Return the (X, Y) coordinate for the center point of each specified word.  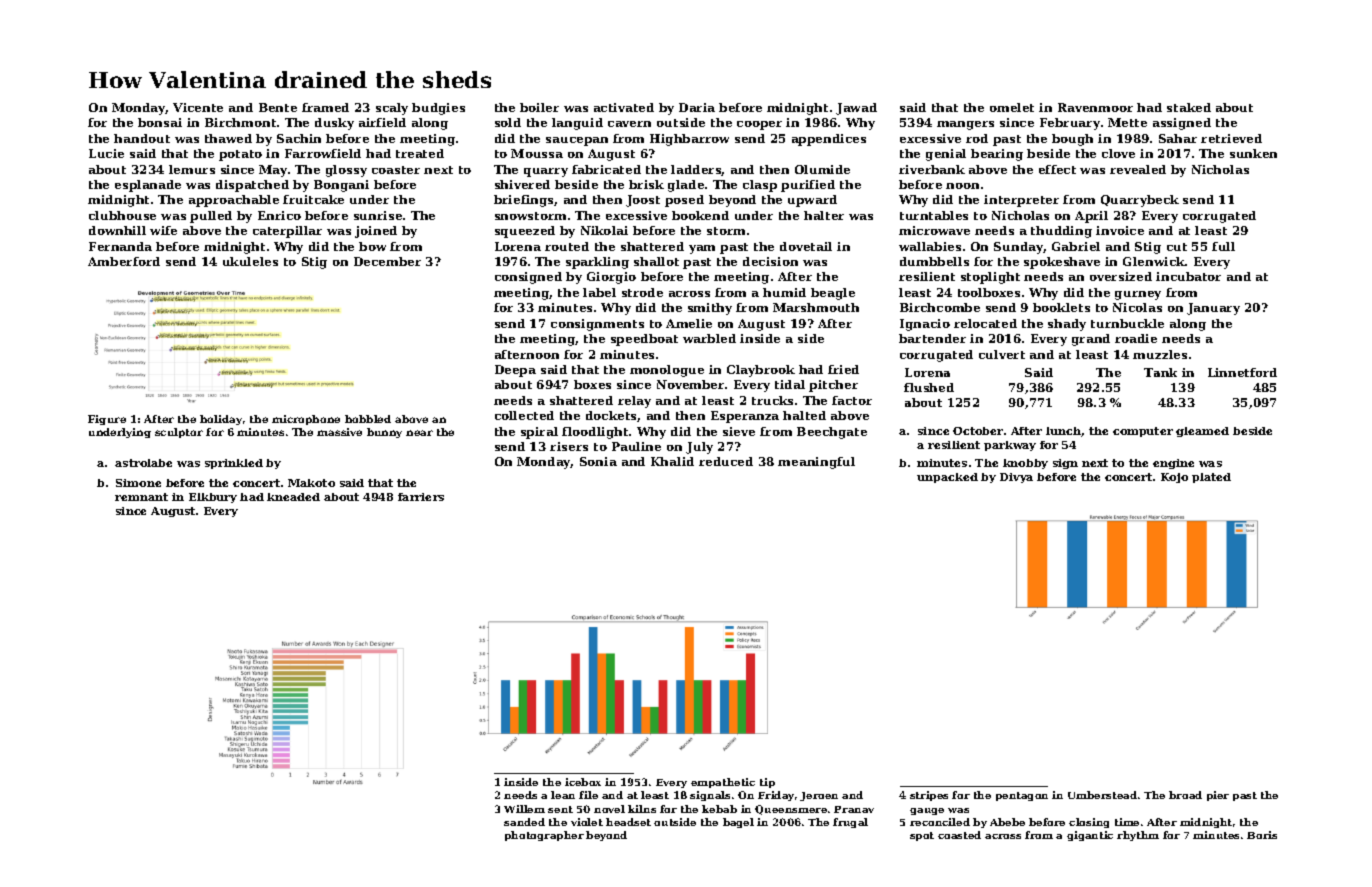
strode (642, 292)
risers (569, 446)
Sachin (299, 138)
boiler (539, 107)
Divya (1016, 478)
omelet (1012, 107)
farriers (421, 497)
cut (1177, 247)
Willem (524, 809)
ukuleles (250, 261)
